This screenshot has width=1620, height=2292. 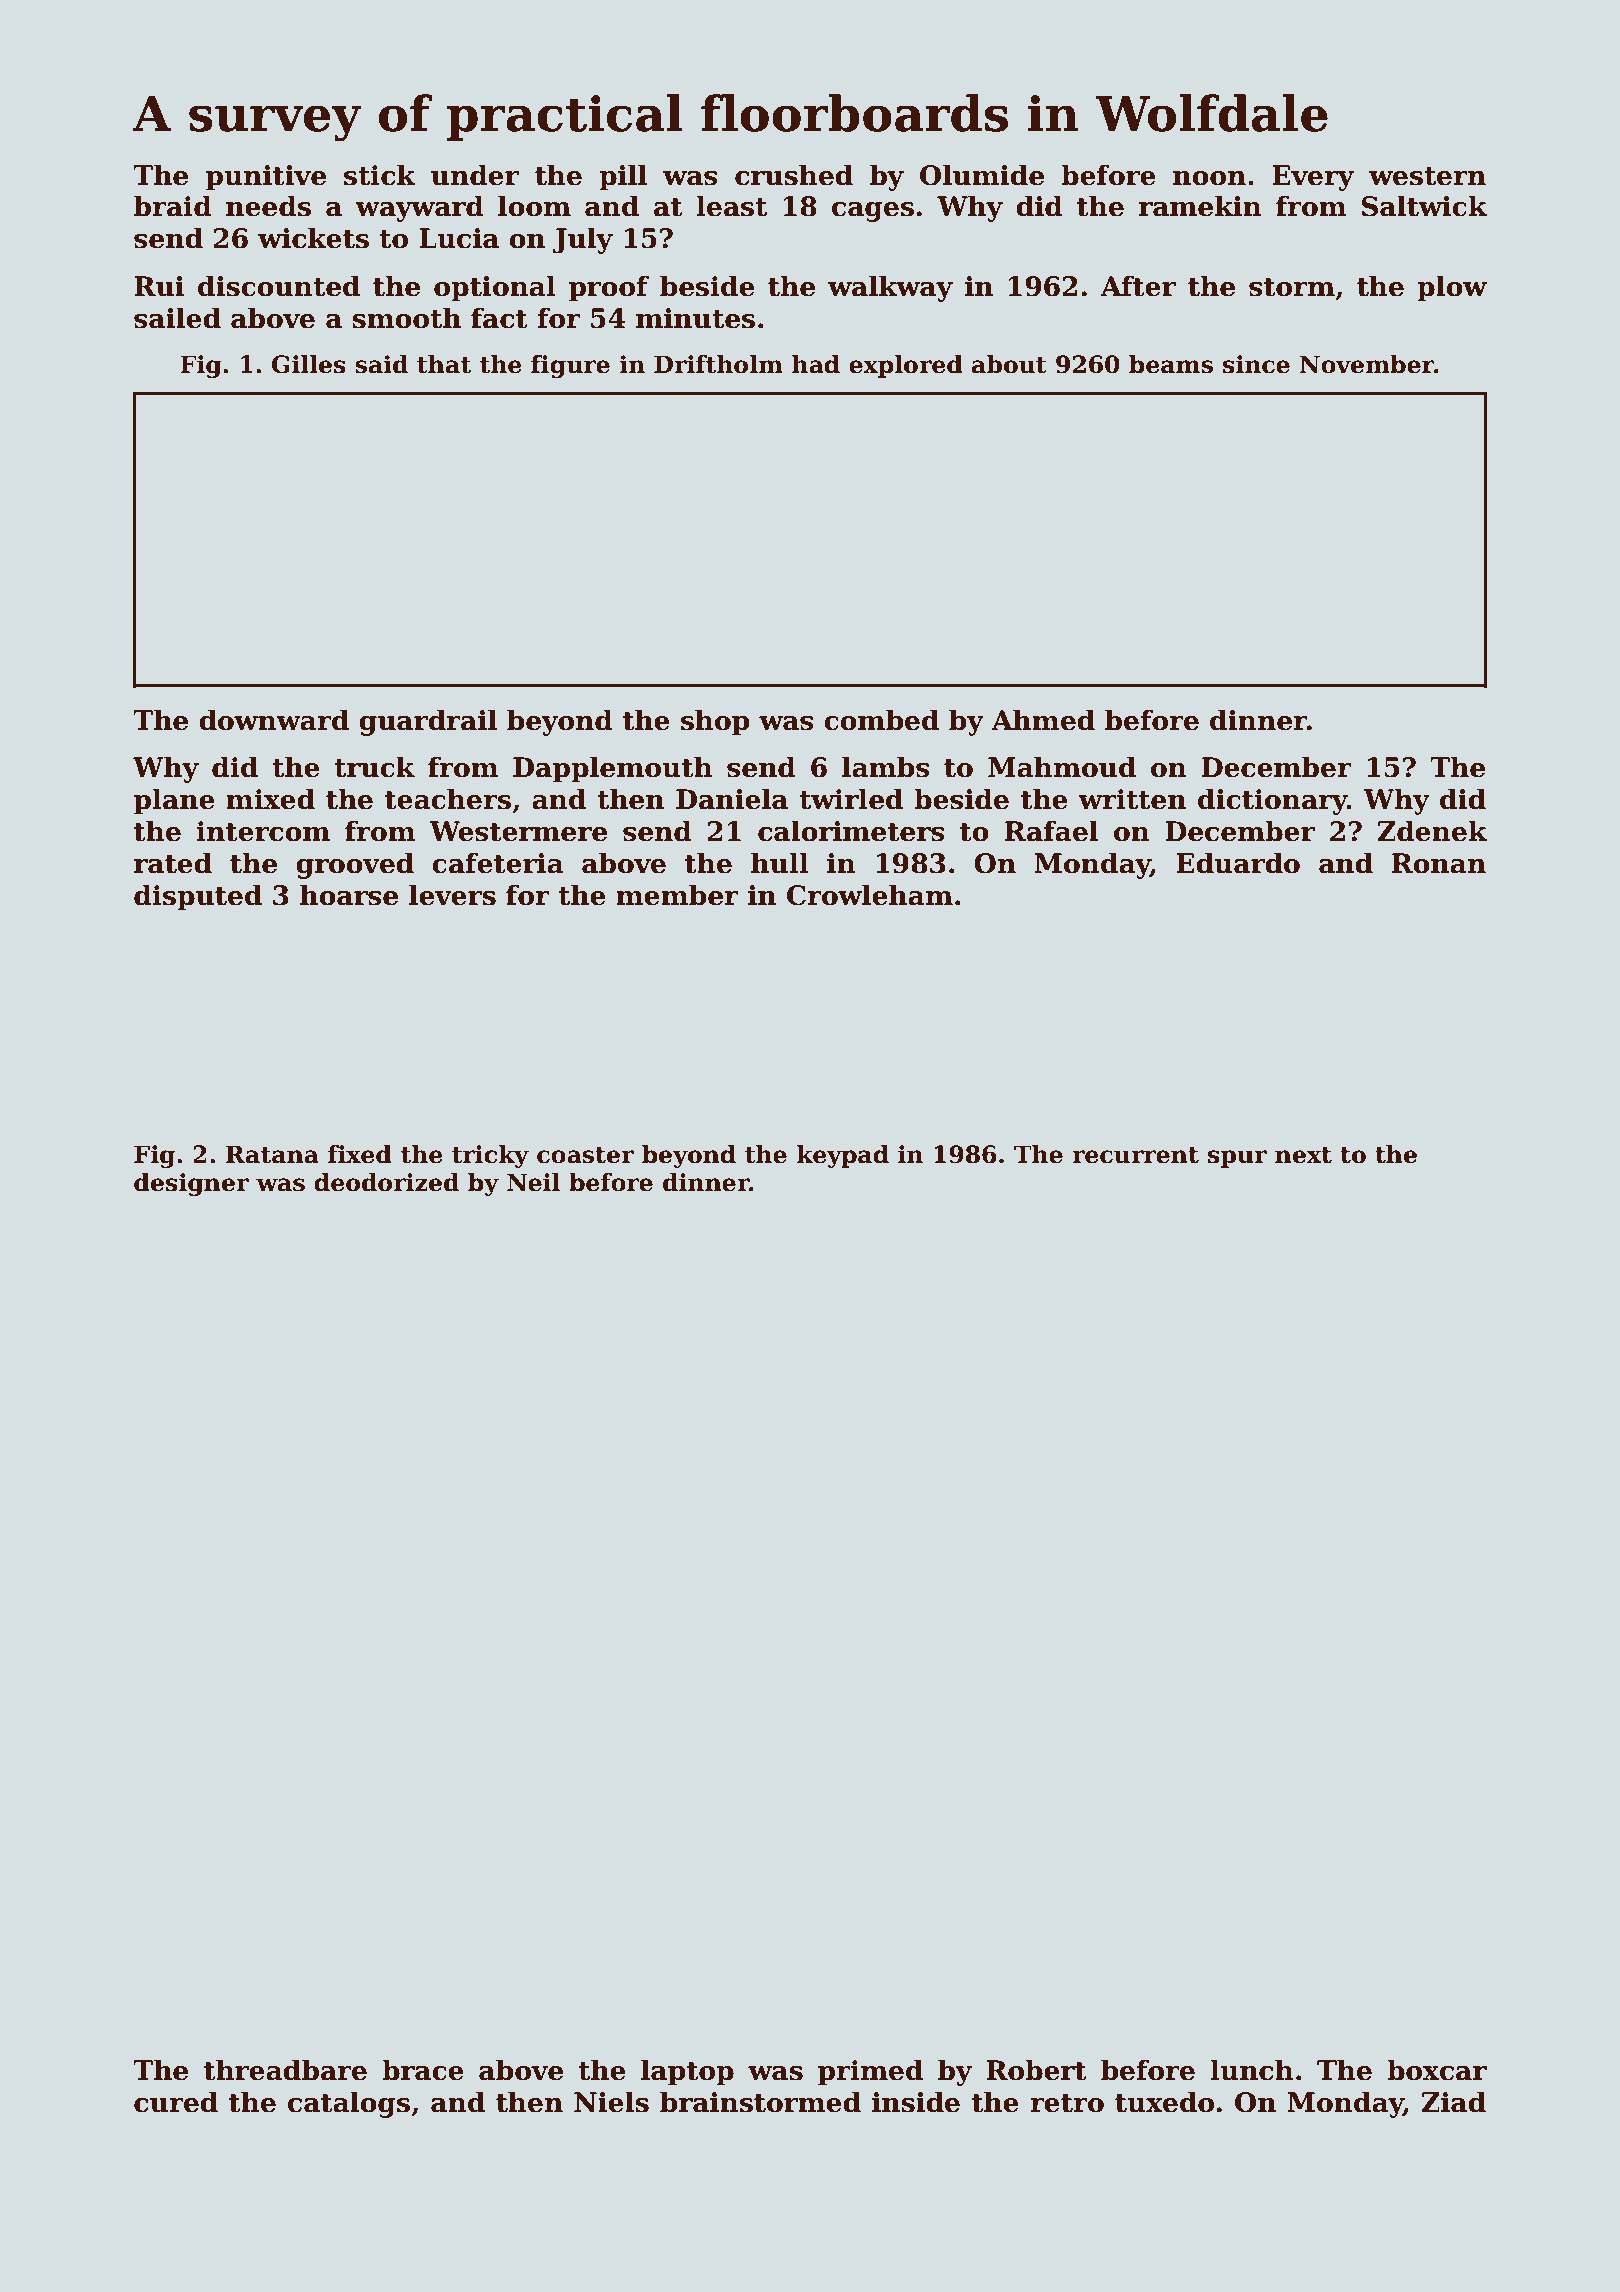 What do you see at coordinates (623, 177) in the screenshot?
I see `pill` at bounding box center [623, 177].
